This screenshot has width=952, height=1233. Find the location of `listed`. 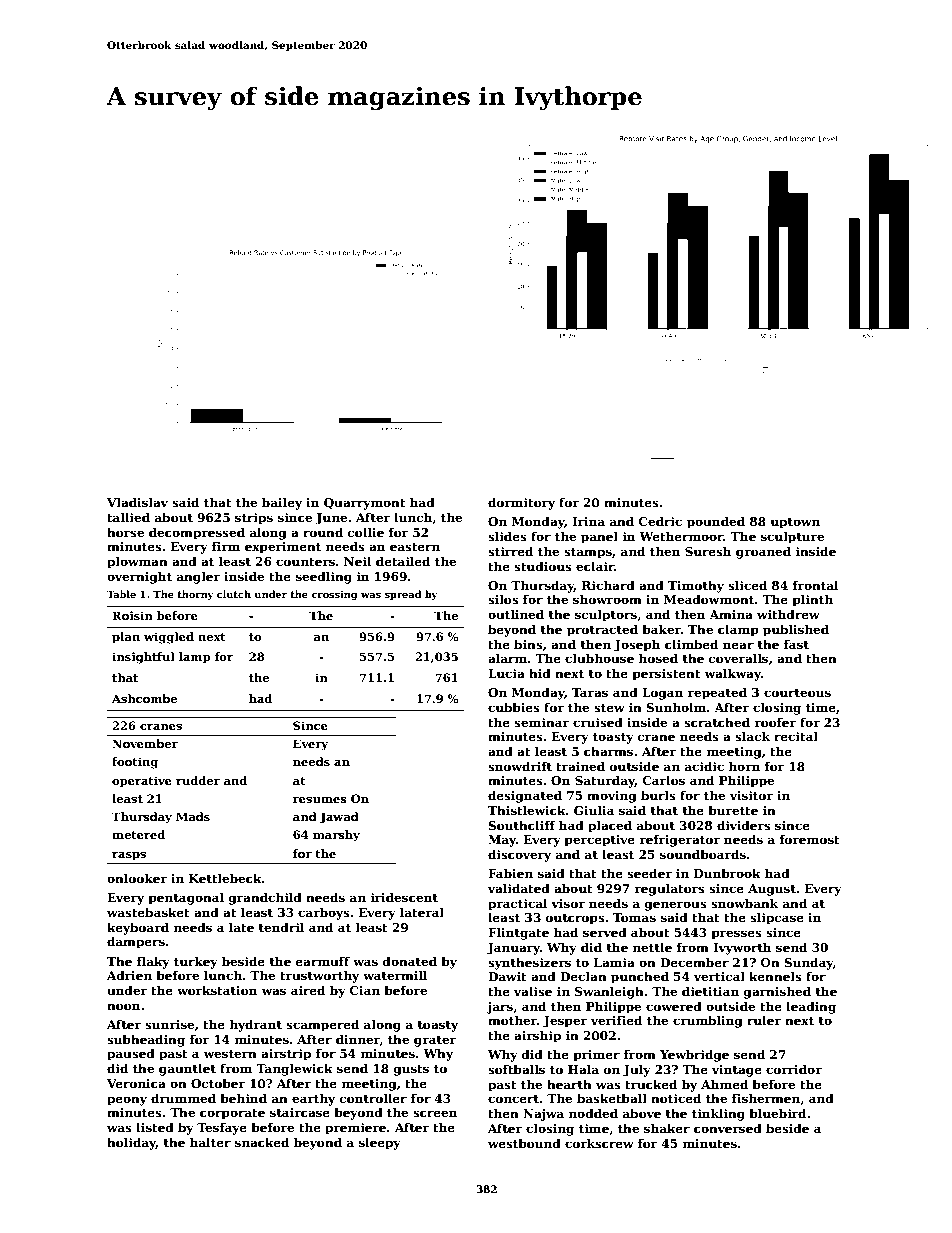

listed is located at coordinates (155, 1127).
